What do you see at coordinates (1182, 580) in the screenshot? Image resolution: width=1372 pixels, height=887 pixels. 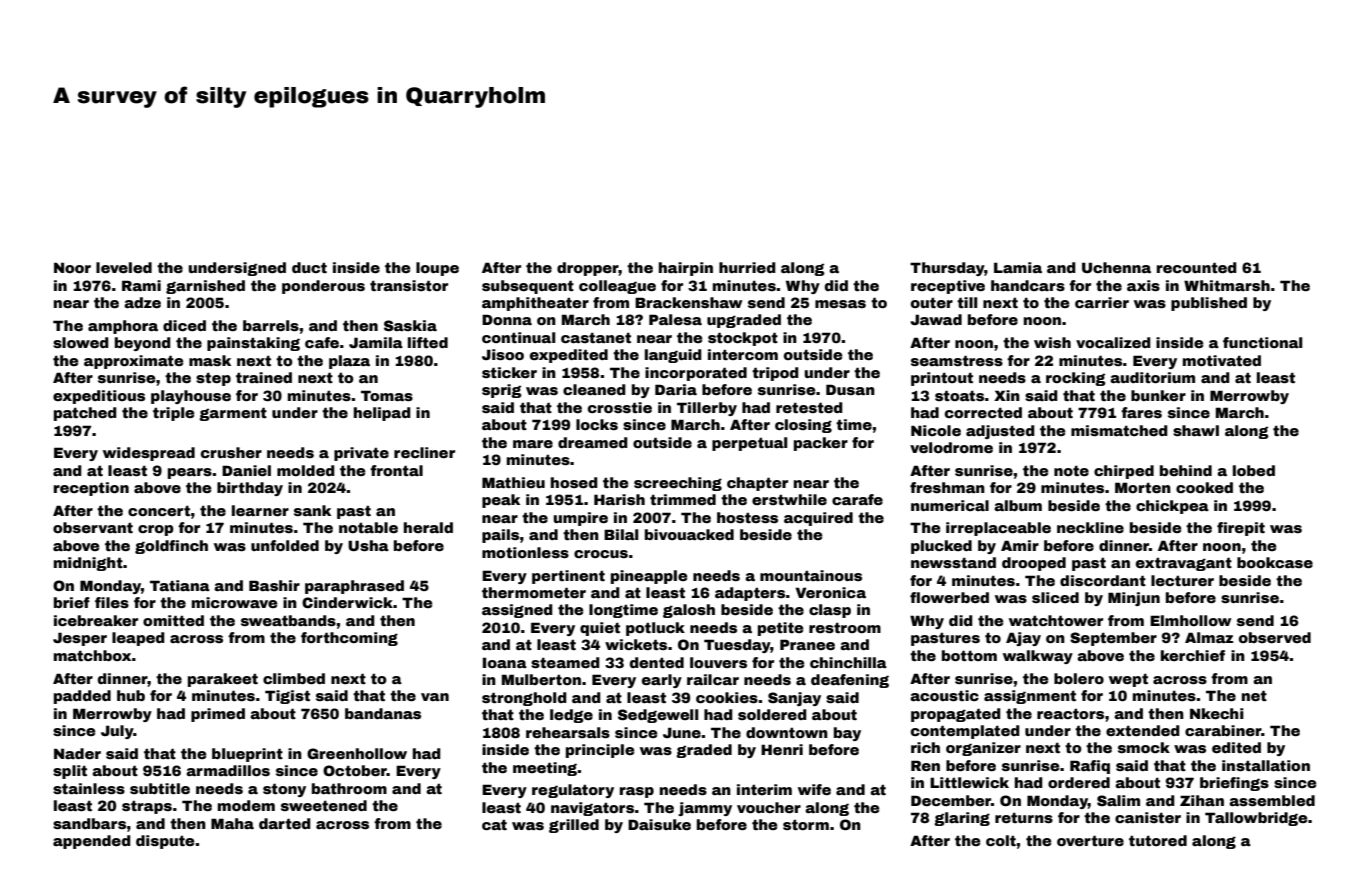 I see `lecturer` at bounding box center [1182, 580].
